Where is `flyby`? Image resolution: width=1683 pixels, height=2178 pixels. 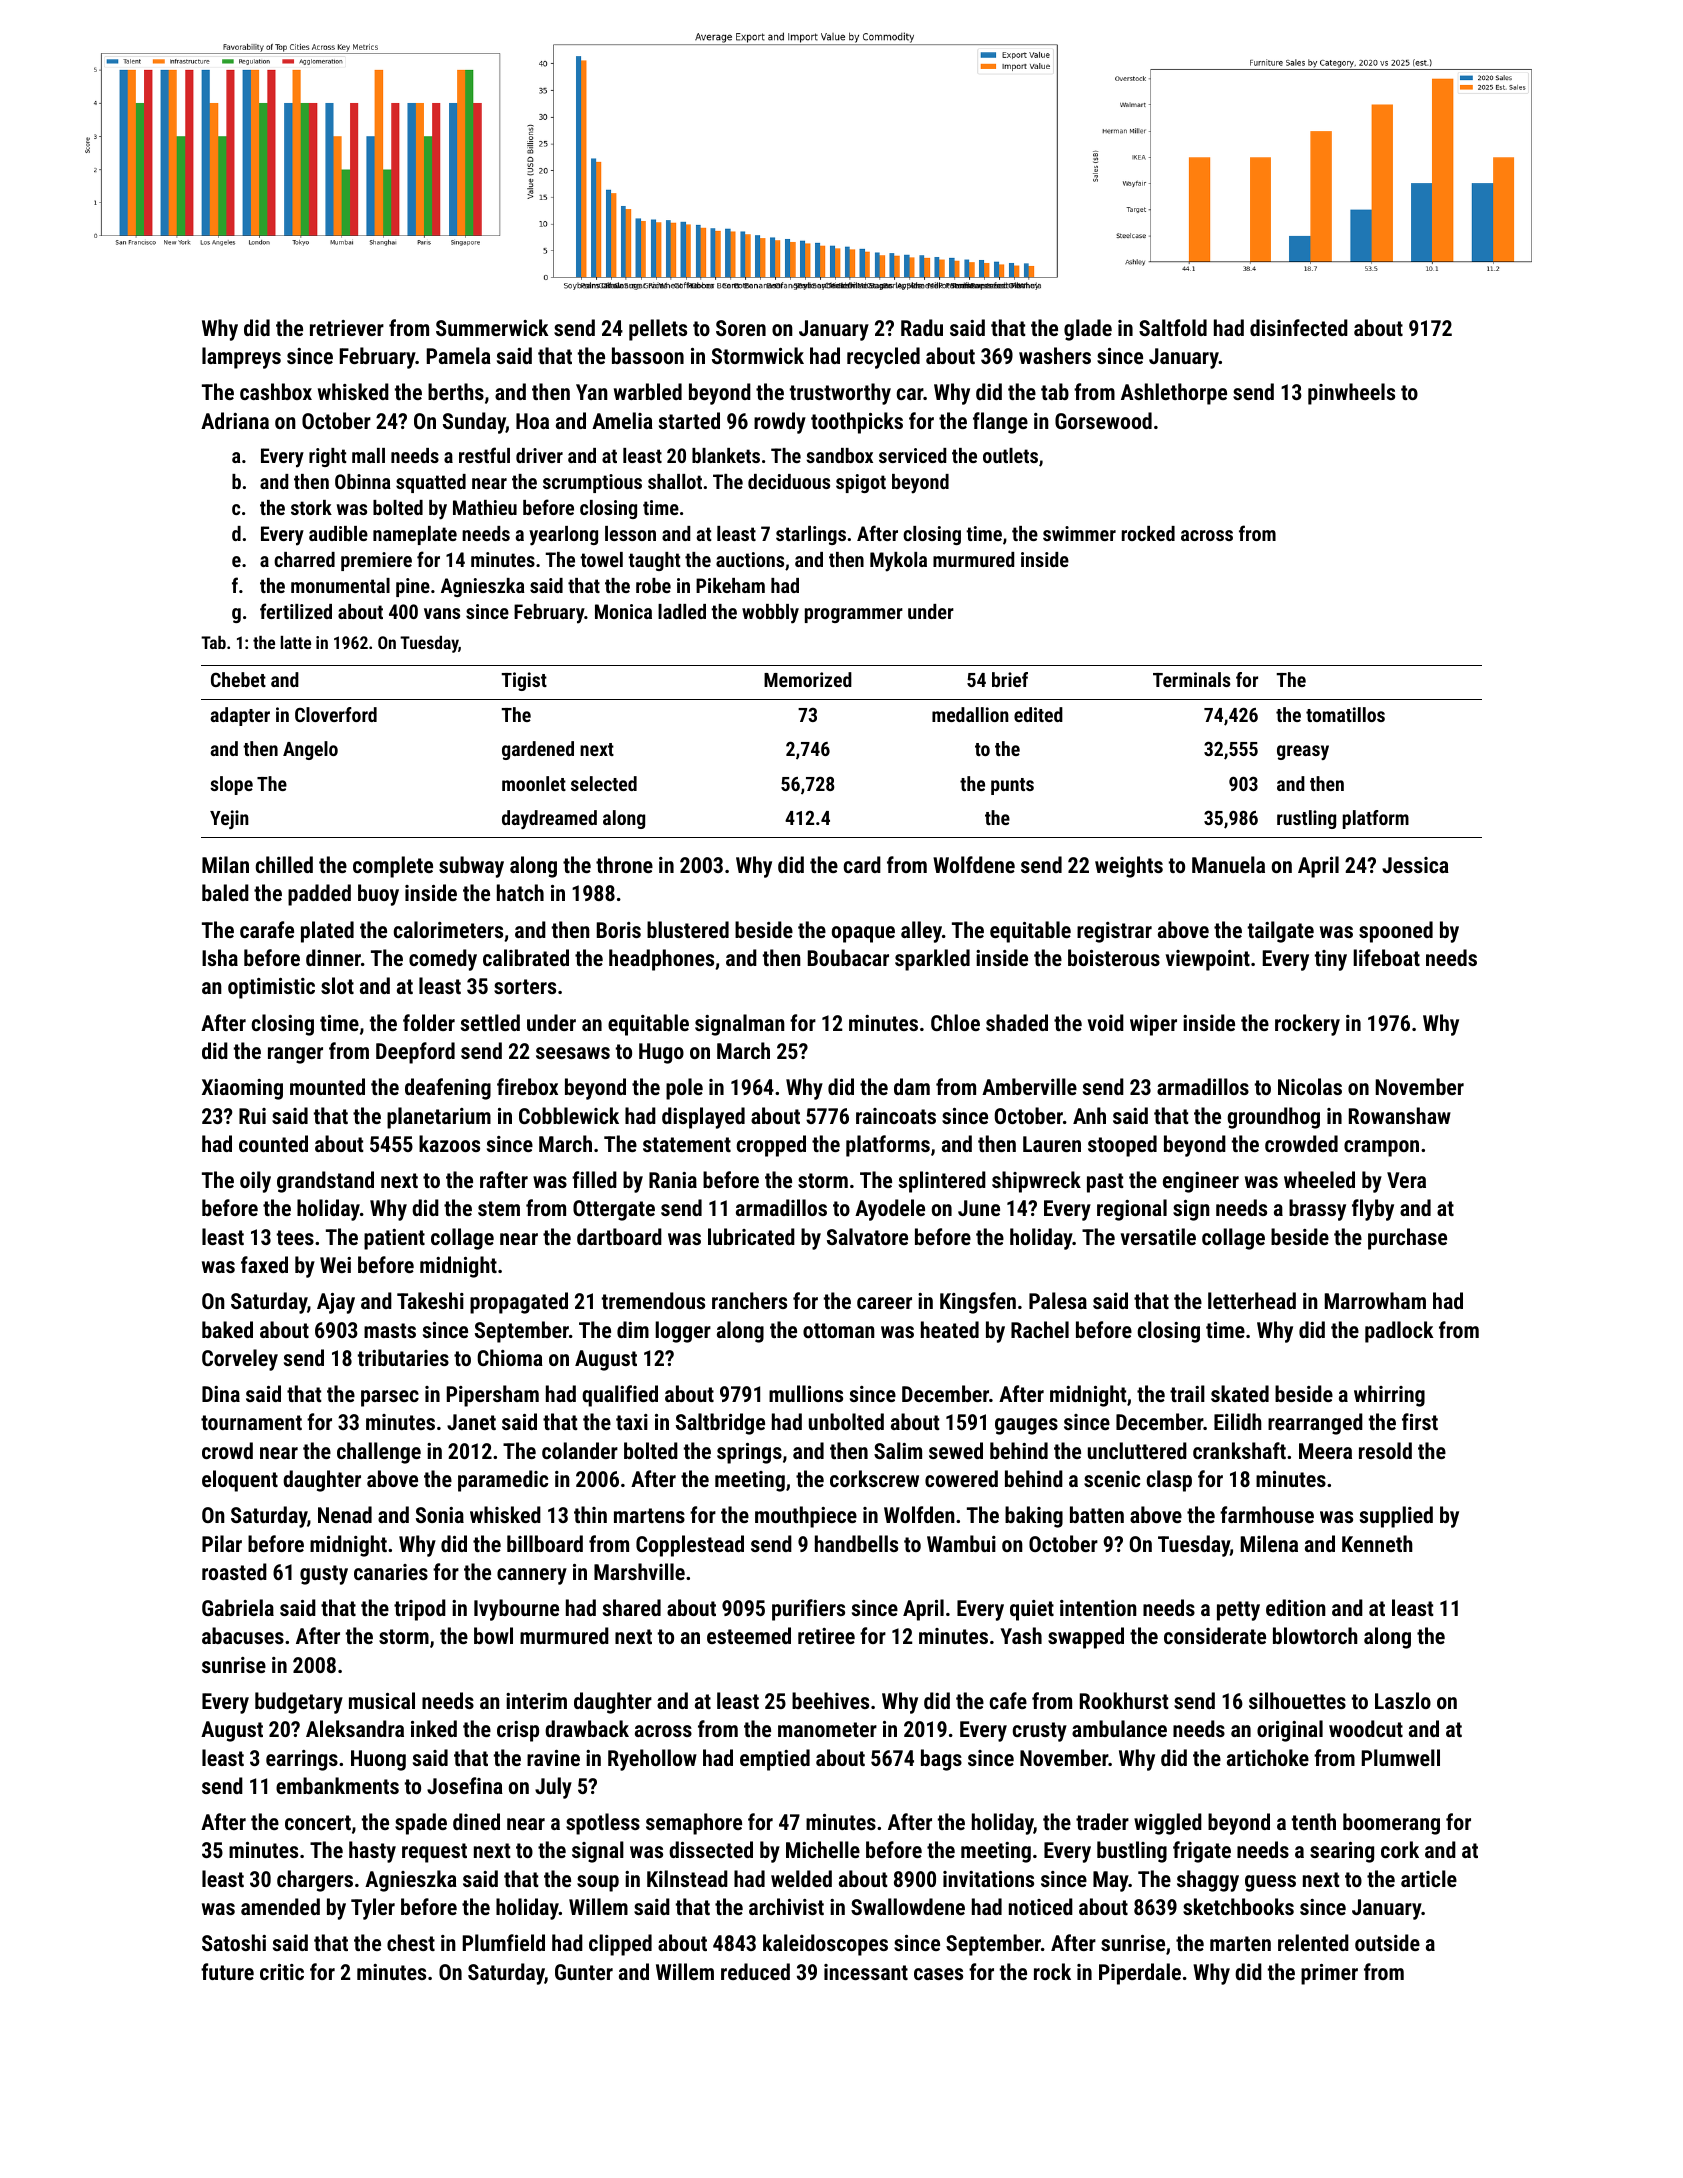
flyby is located at coordinates (1373, 1210).
